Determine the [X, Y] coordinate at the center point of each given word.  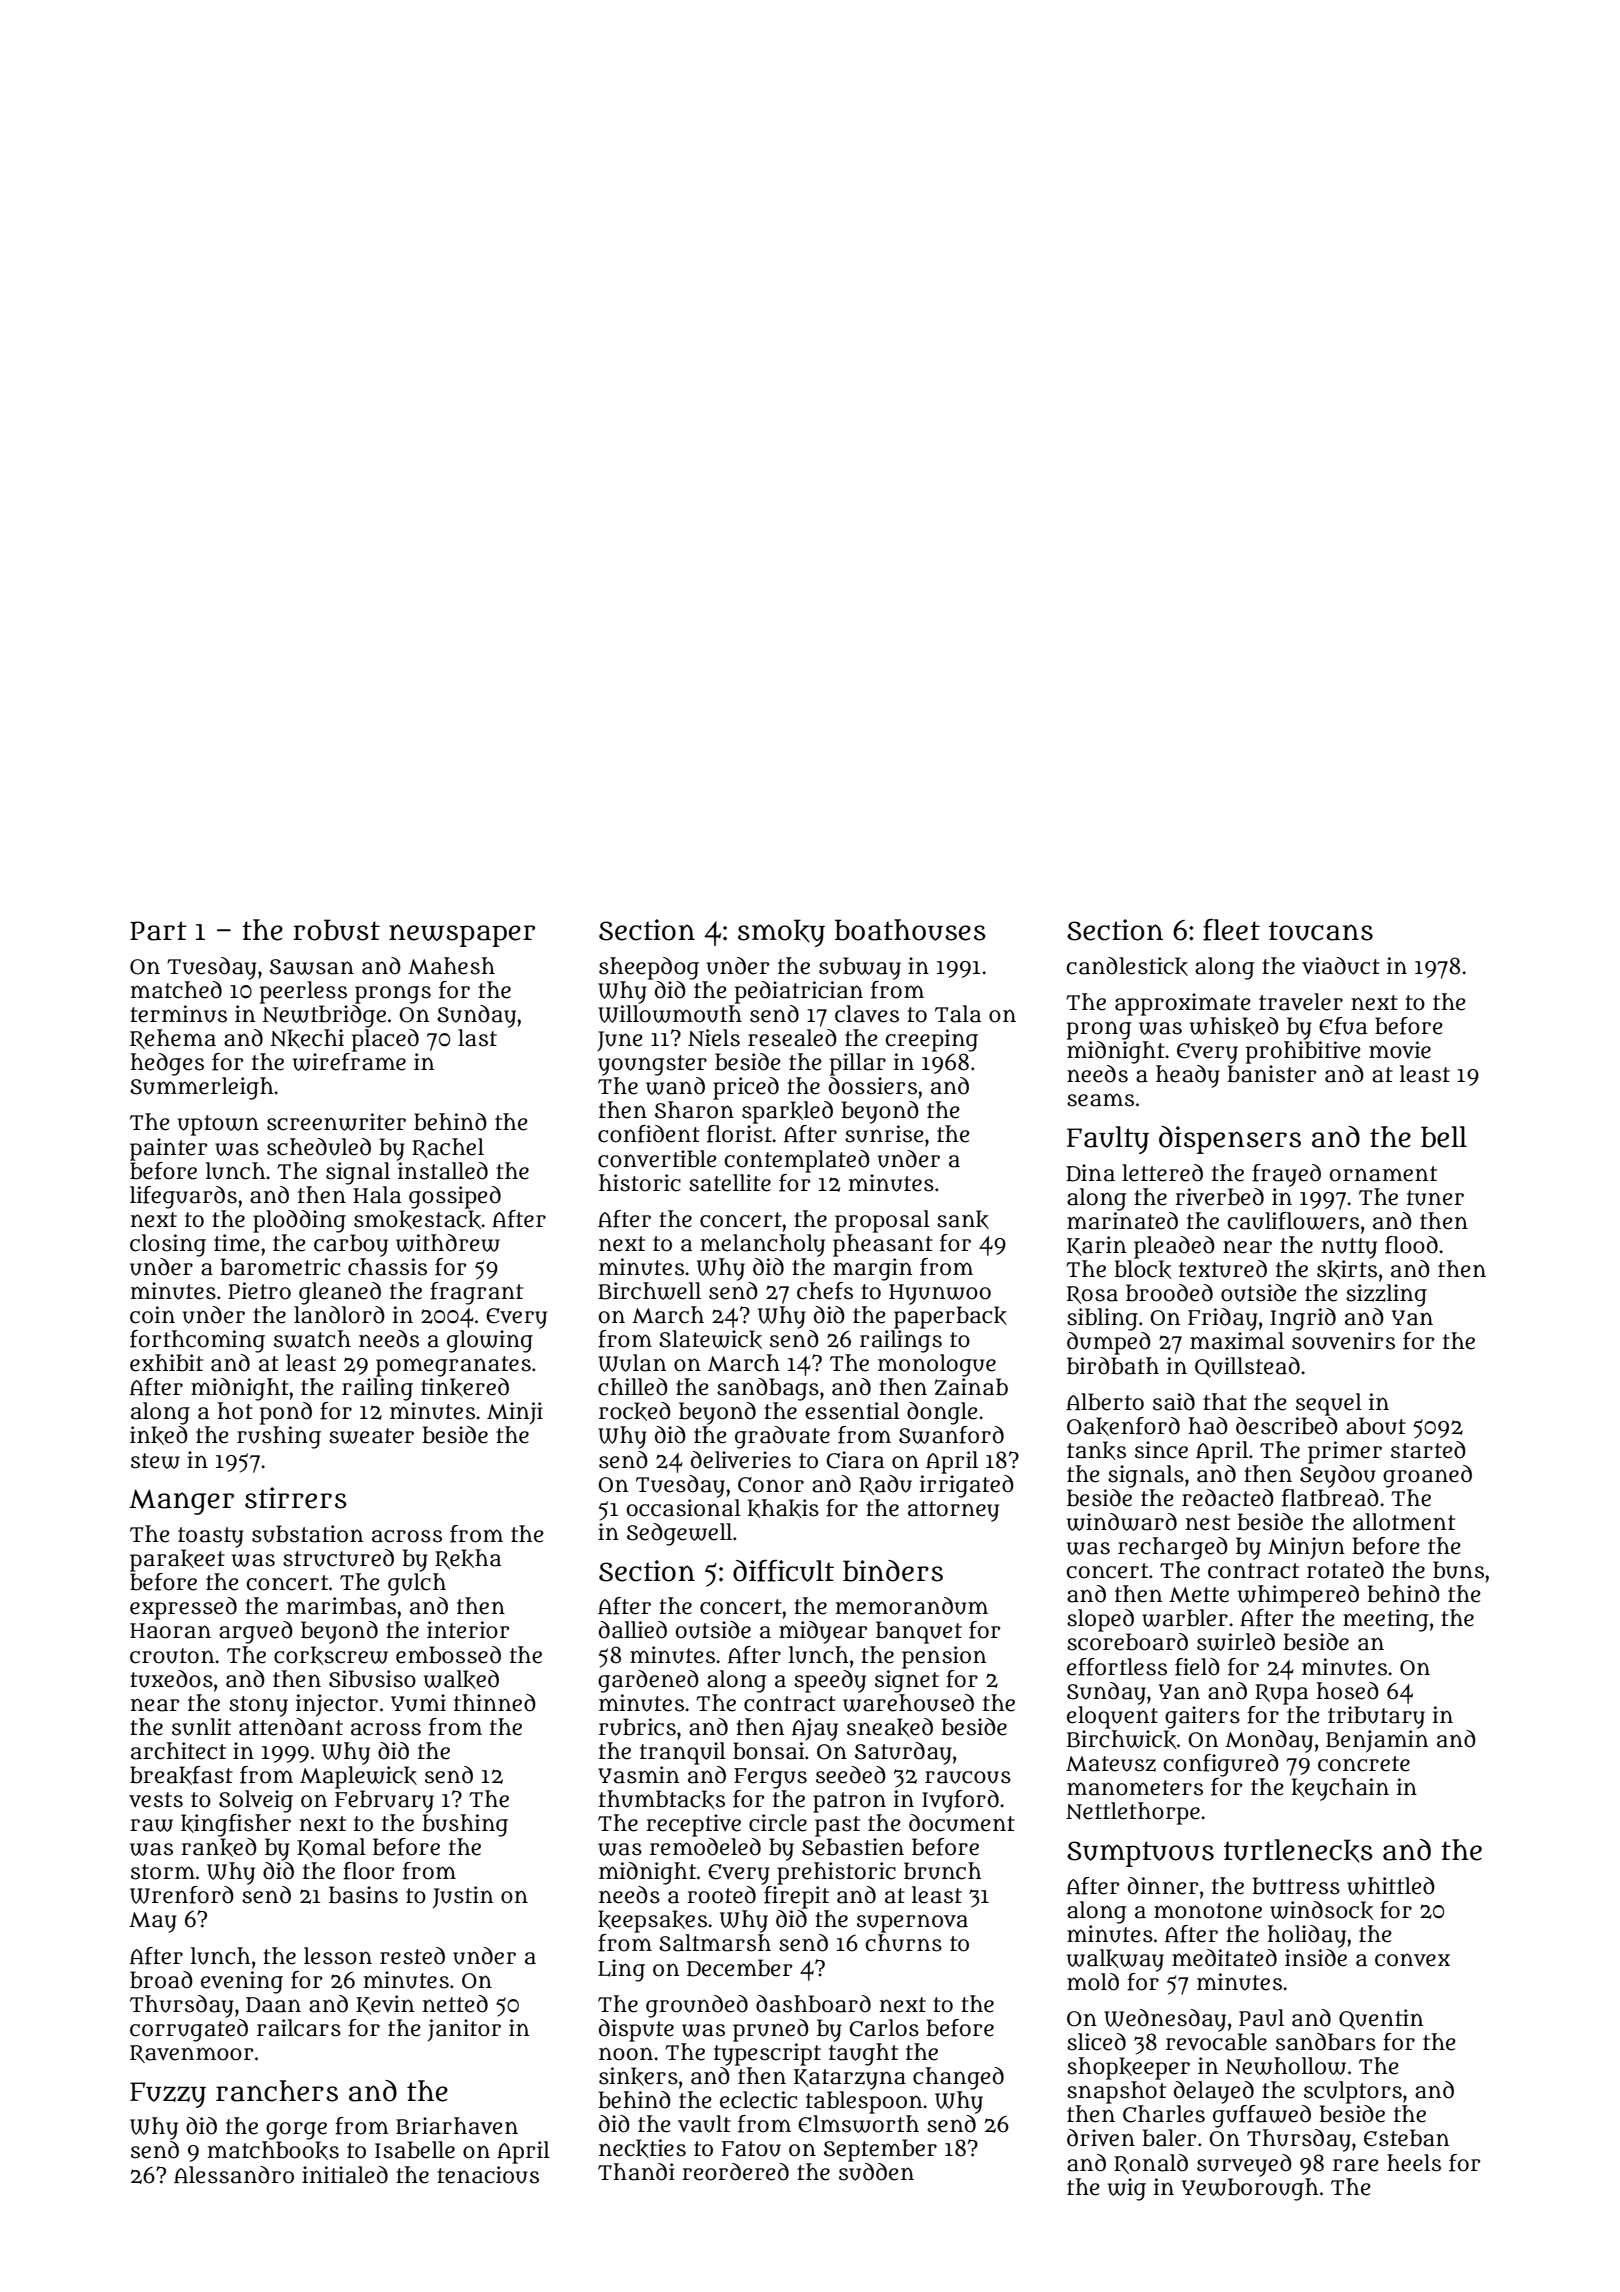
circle [778, 1823]
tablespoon [864, 2102]
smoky [781, 933]
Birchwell [649, 1291]
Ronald [1151, 2164]
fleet [1231, 930]
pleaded [1174, 1247]
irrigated [967, 1486]
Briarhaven [457, 2126]
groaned [1427, 1476]
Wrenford [182, 1895]
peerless [303, 992]
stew [155, 1461]
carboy [351, 1245]
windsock [1322, 1910]
